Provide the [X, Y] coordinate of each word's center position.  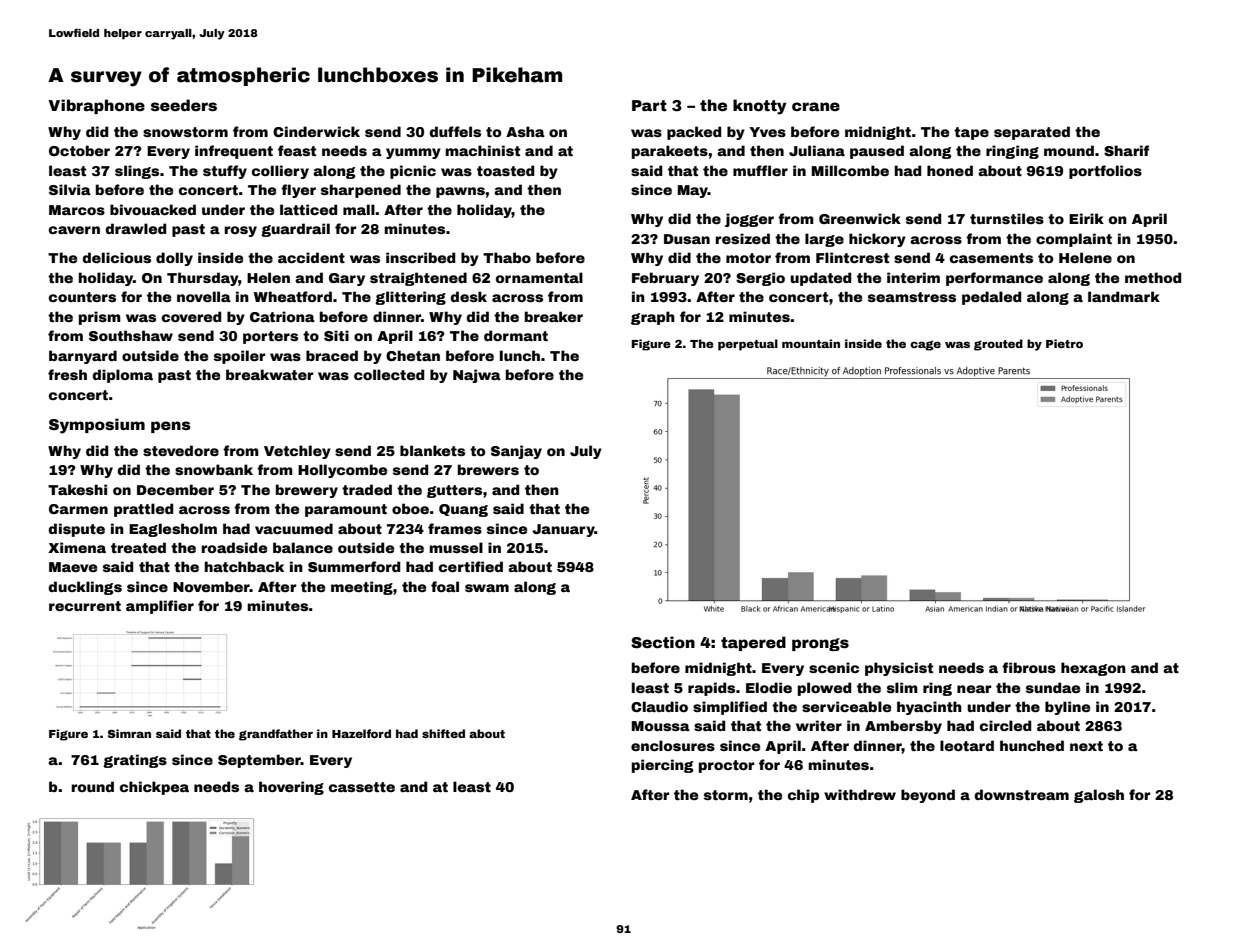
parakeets [670, 152]
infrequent [234, 152]
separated [1032, 133]
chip [803, 796]
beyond [928, 796]
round [93, 786]
